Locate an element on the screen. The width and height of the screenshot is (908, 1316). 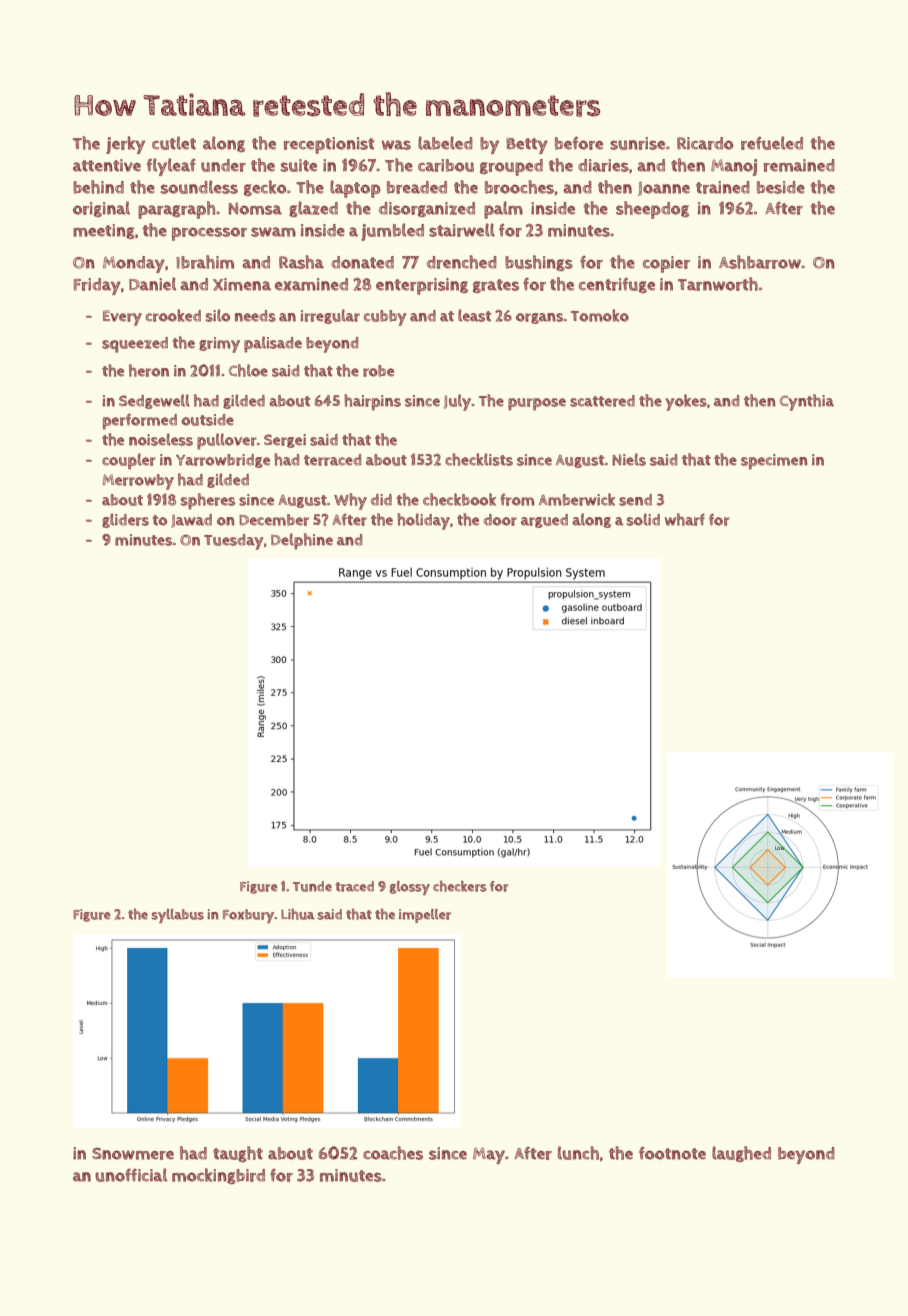
under is located at coordinates (223, 165).
